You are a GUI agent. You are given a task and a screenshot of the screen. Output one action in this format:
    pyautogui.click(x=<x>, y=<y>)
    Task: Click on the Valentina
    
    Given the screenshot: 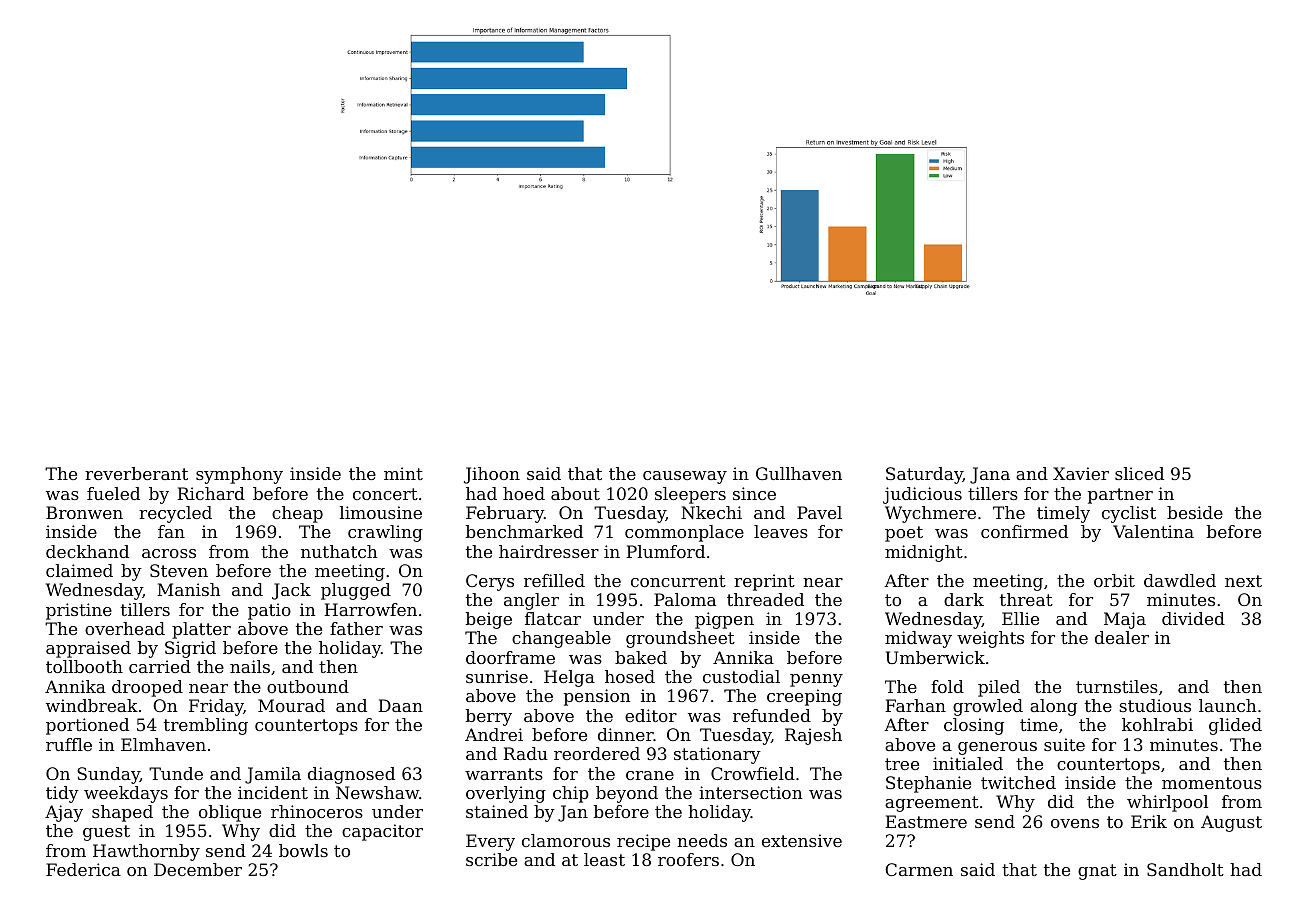 What is the action you would take?
    pyautogui.click(x=1153, y=531)
